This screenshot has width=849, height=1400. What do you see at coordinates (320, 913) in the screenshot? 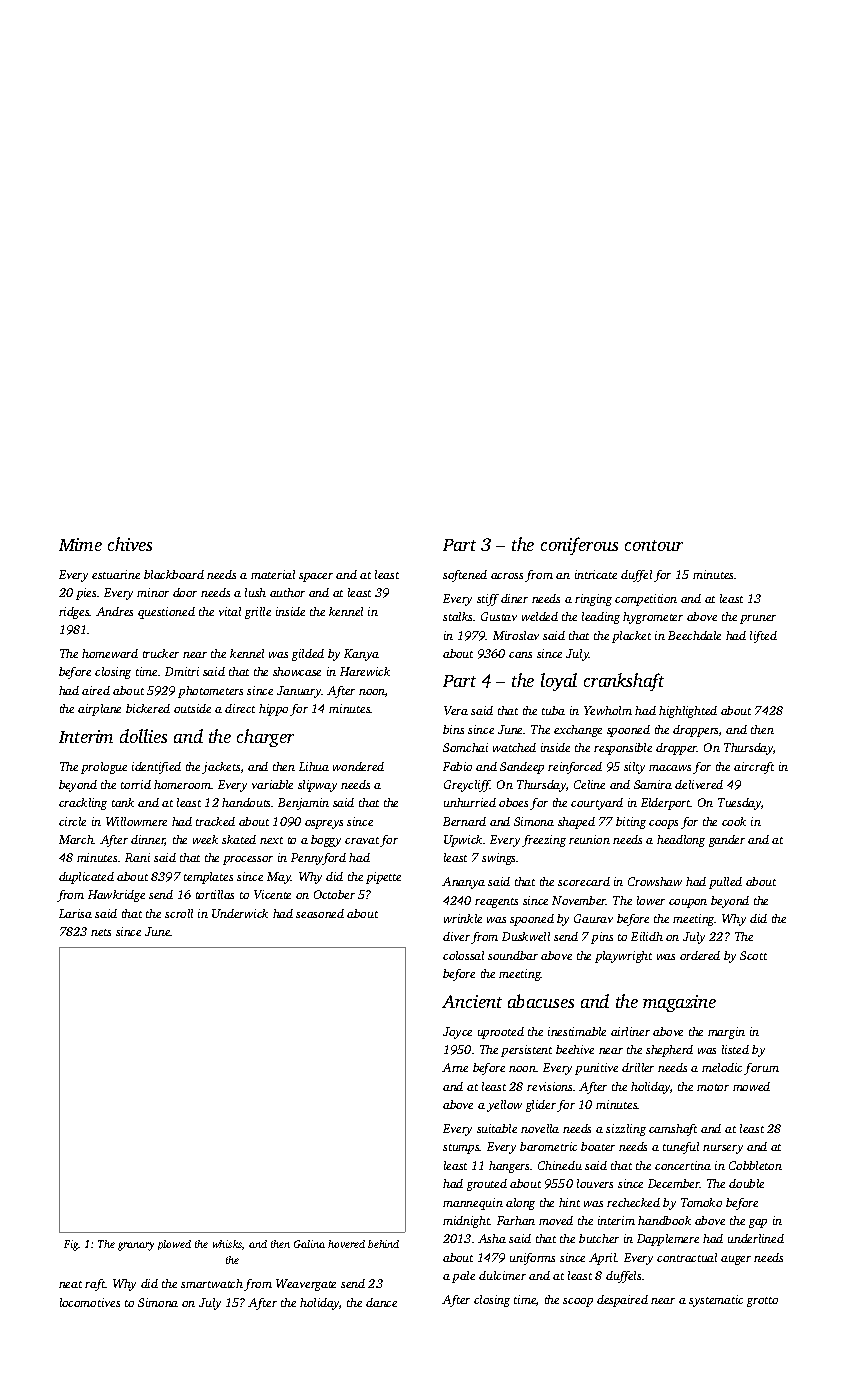
I see `seasoned` at bounding box center [320, 913].
